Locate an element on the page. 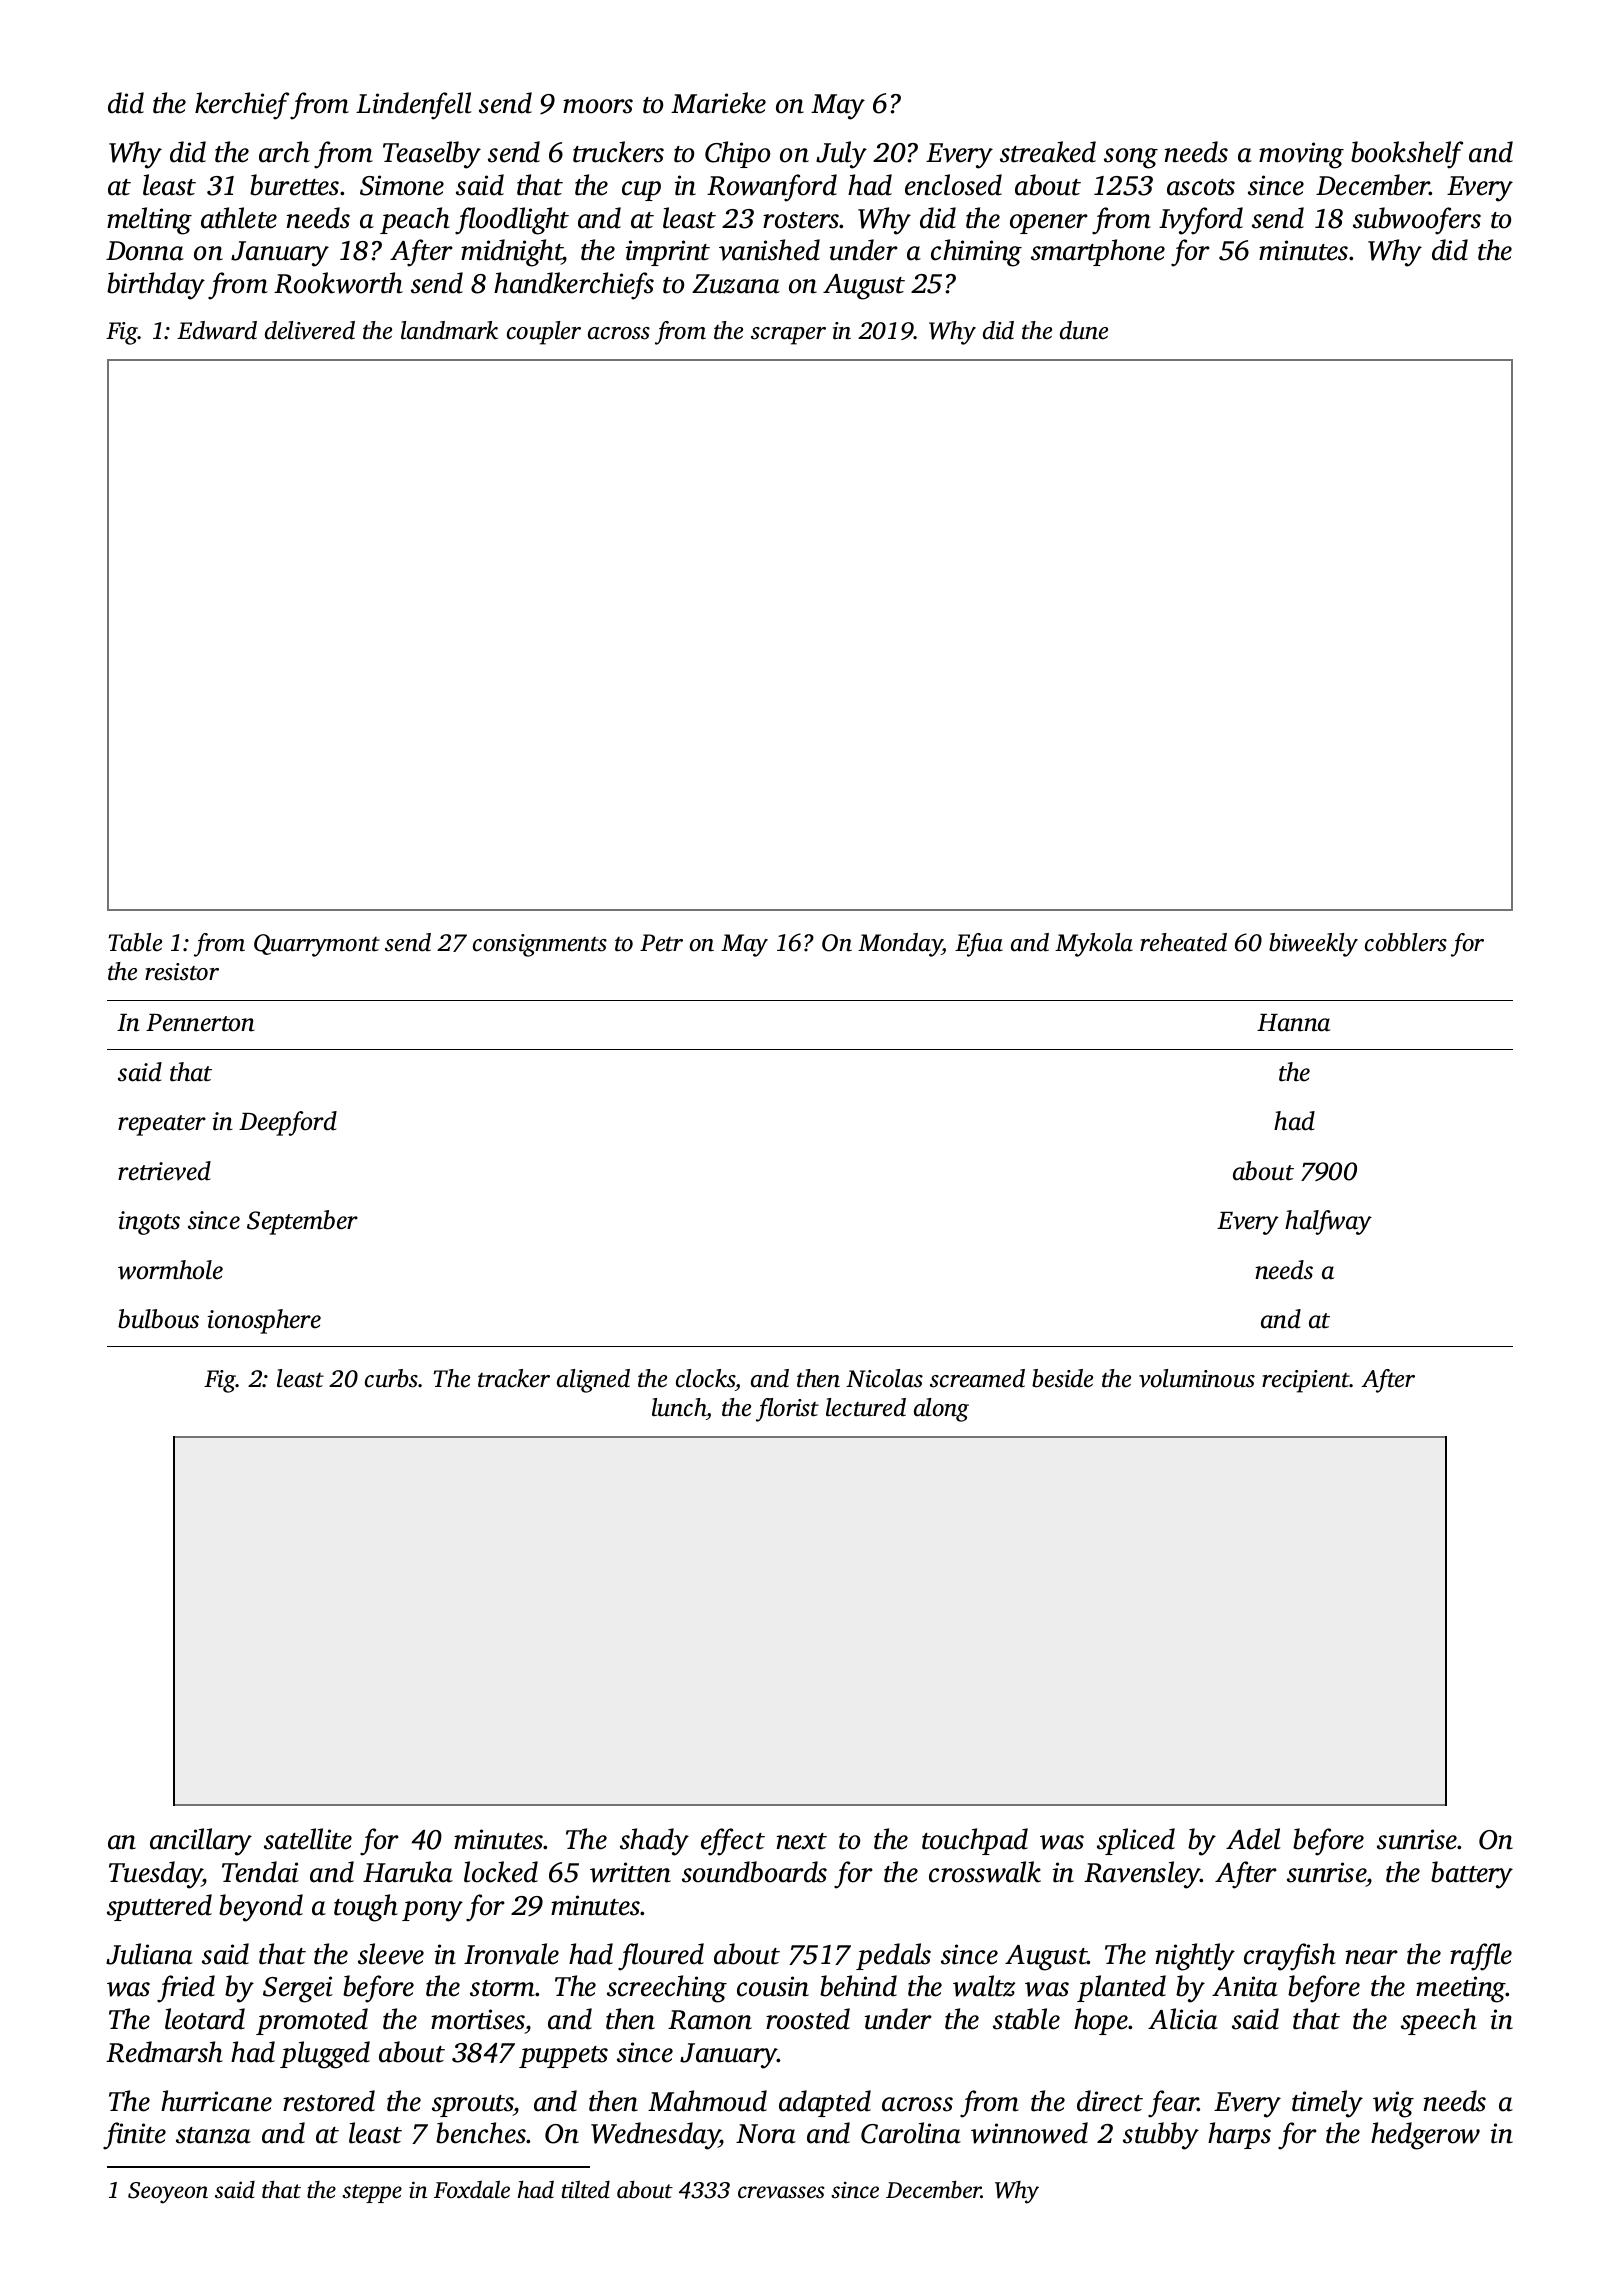 This page has height=2292, width=1620. Pennerton is located at coordinates (200, 1023).
